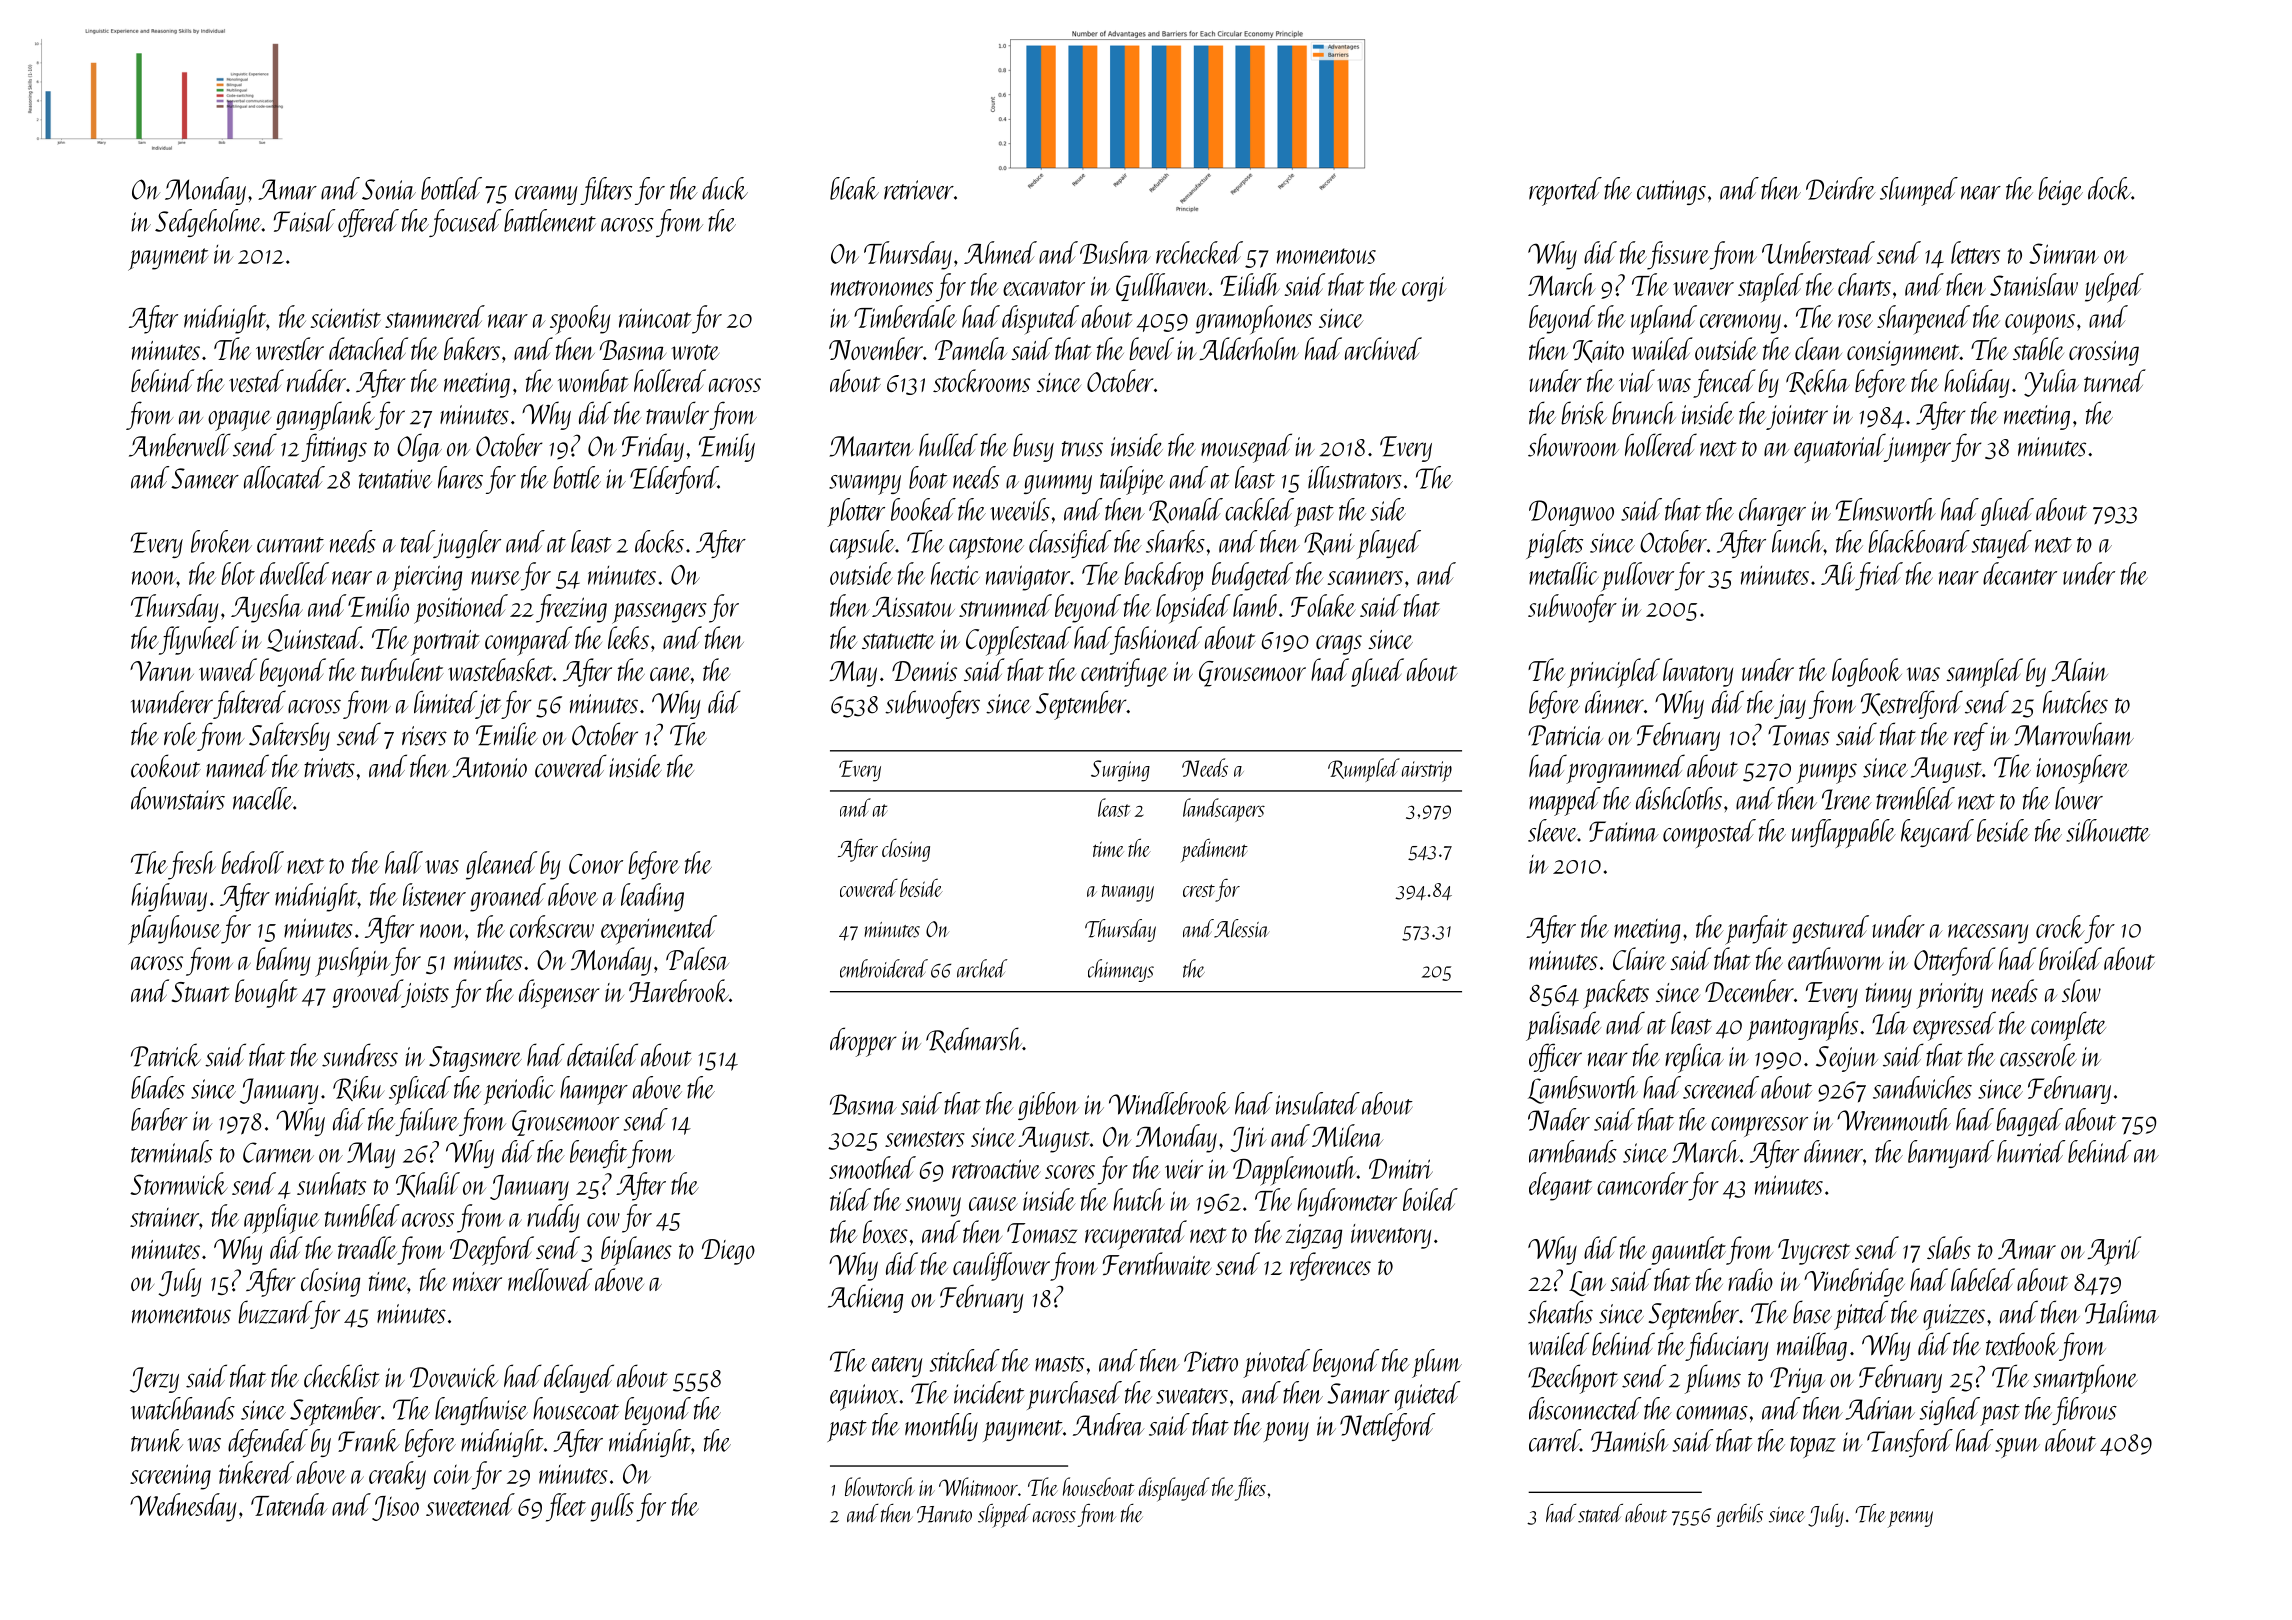  What do you see at coordinates (454, 1376) in the screenshot?
I see `Dovewick` at bounding box center [454, 1376].
